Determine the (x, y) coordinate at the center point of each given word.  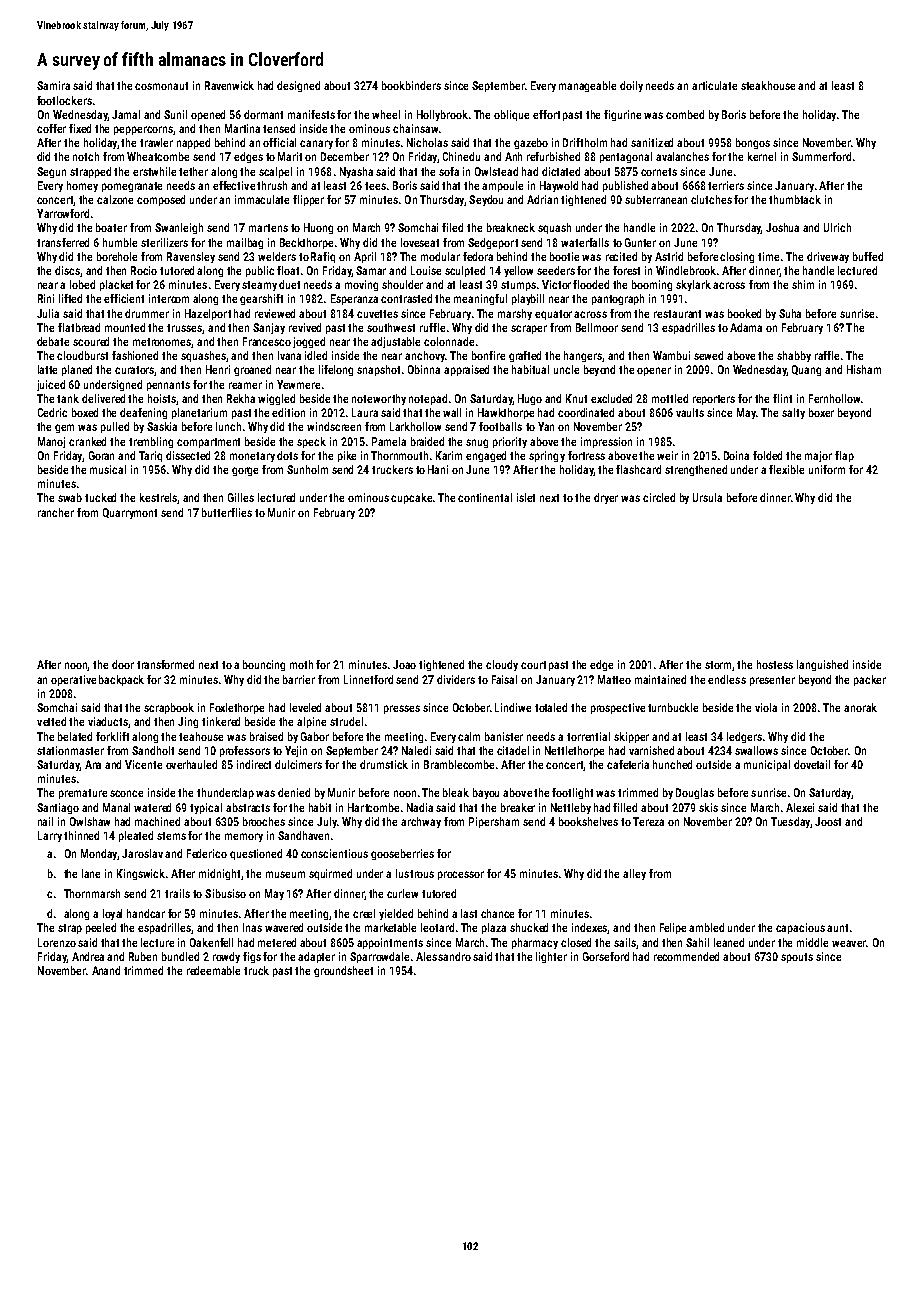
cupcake (411, 498)
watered (152, 807)
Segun (51, 172)
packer (870, 680)
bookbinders (411, 85)
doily (631, 86)
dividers (456, 679)
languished (822, 665)
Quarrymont (130, 513)
